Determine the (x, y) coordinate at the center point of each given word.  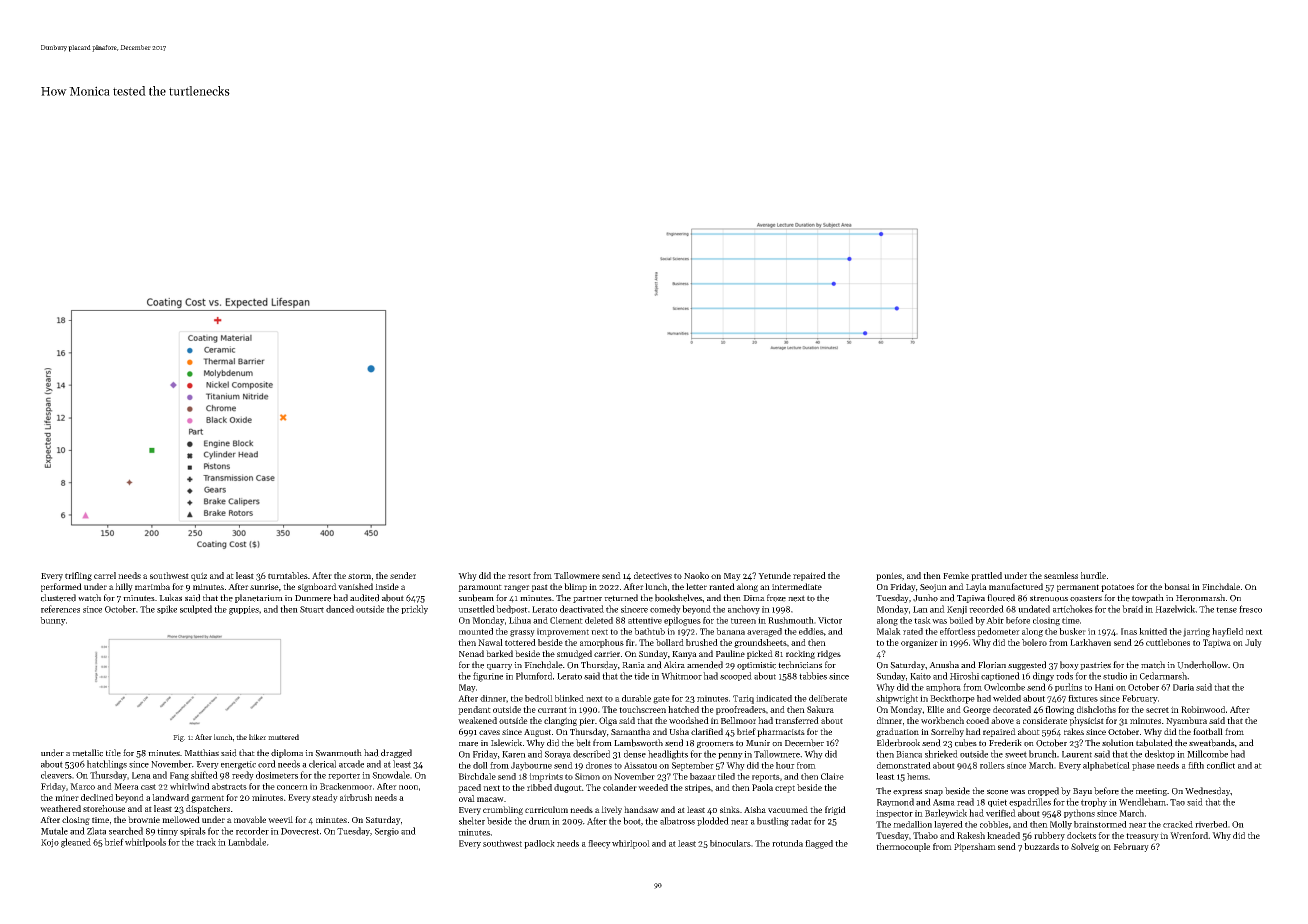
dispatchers (208, 809)
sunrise (264, 587)
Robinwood (1203, 709)
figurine (488, 677)
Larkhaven (1090, 642)
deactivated (582, 609)
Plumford (534, 676)
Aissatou (640, 765)
